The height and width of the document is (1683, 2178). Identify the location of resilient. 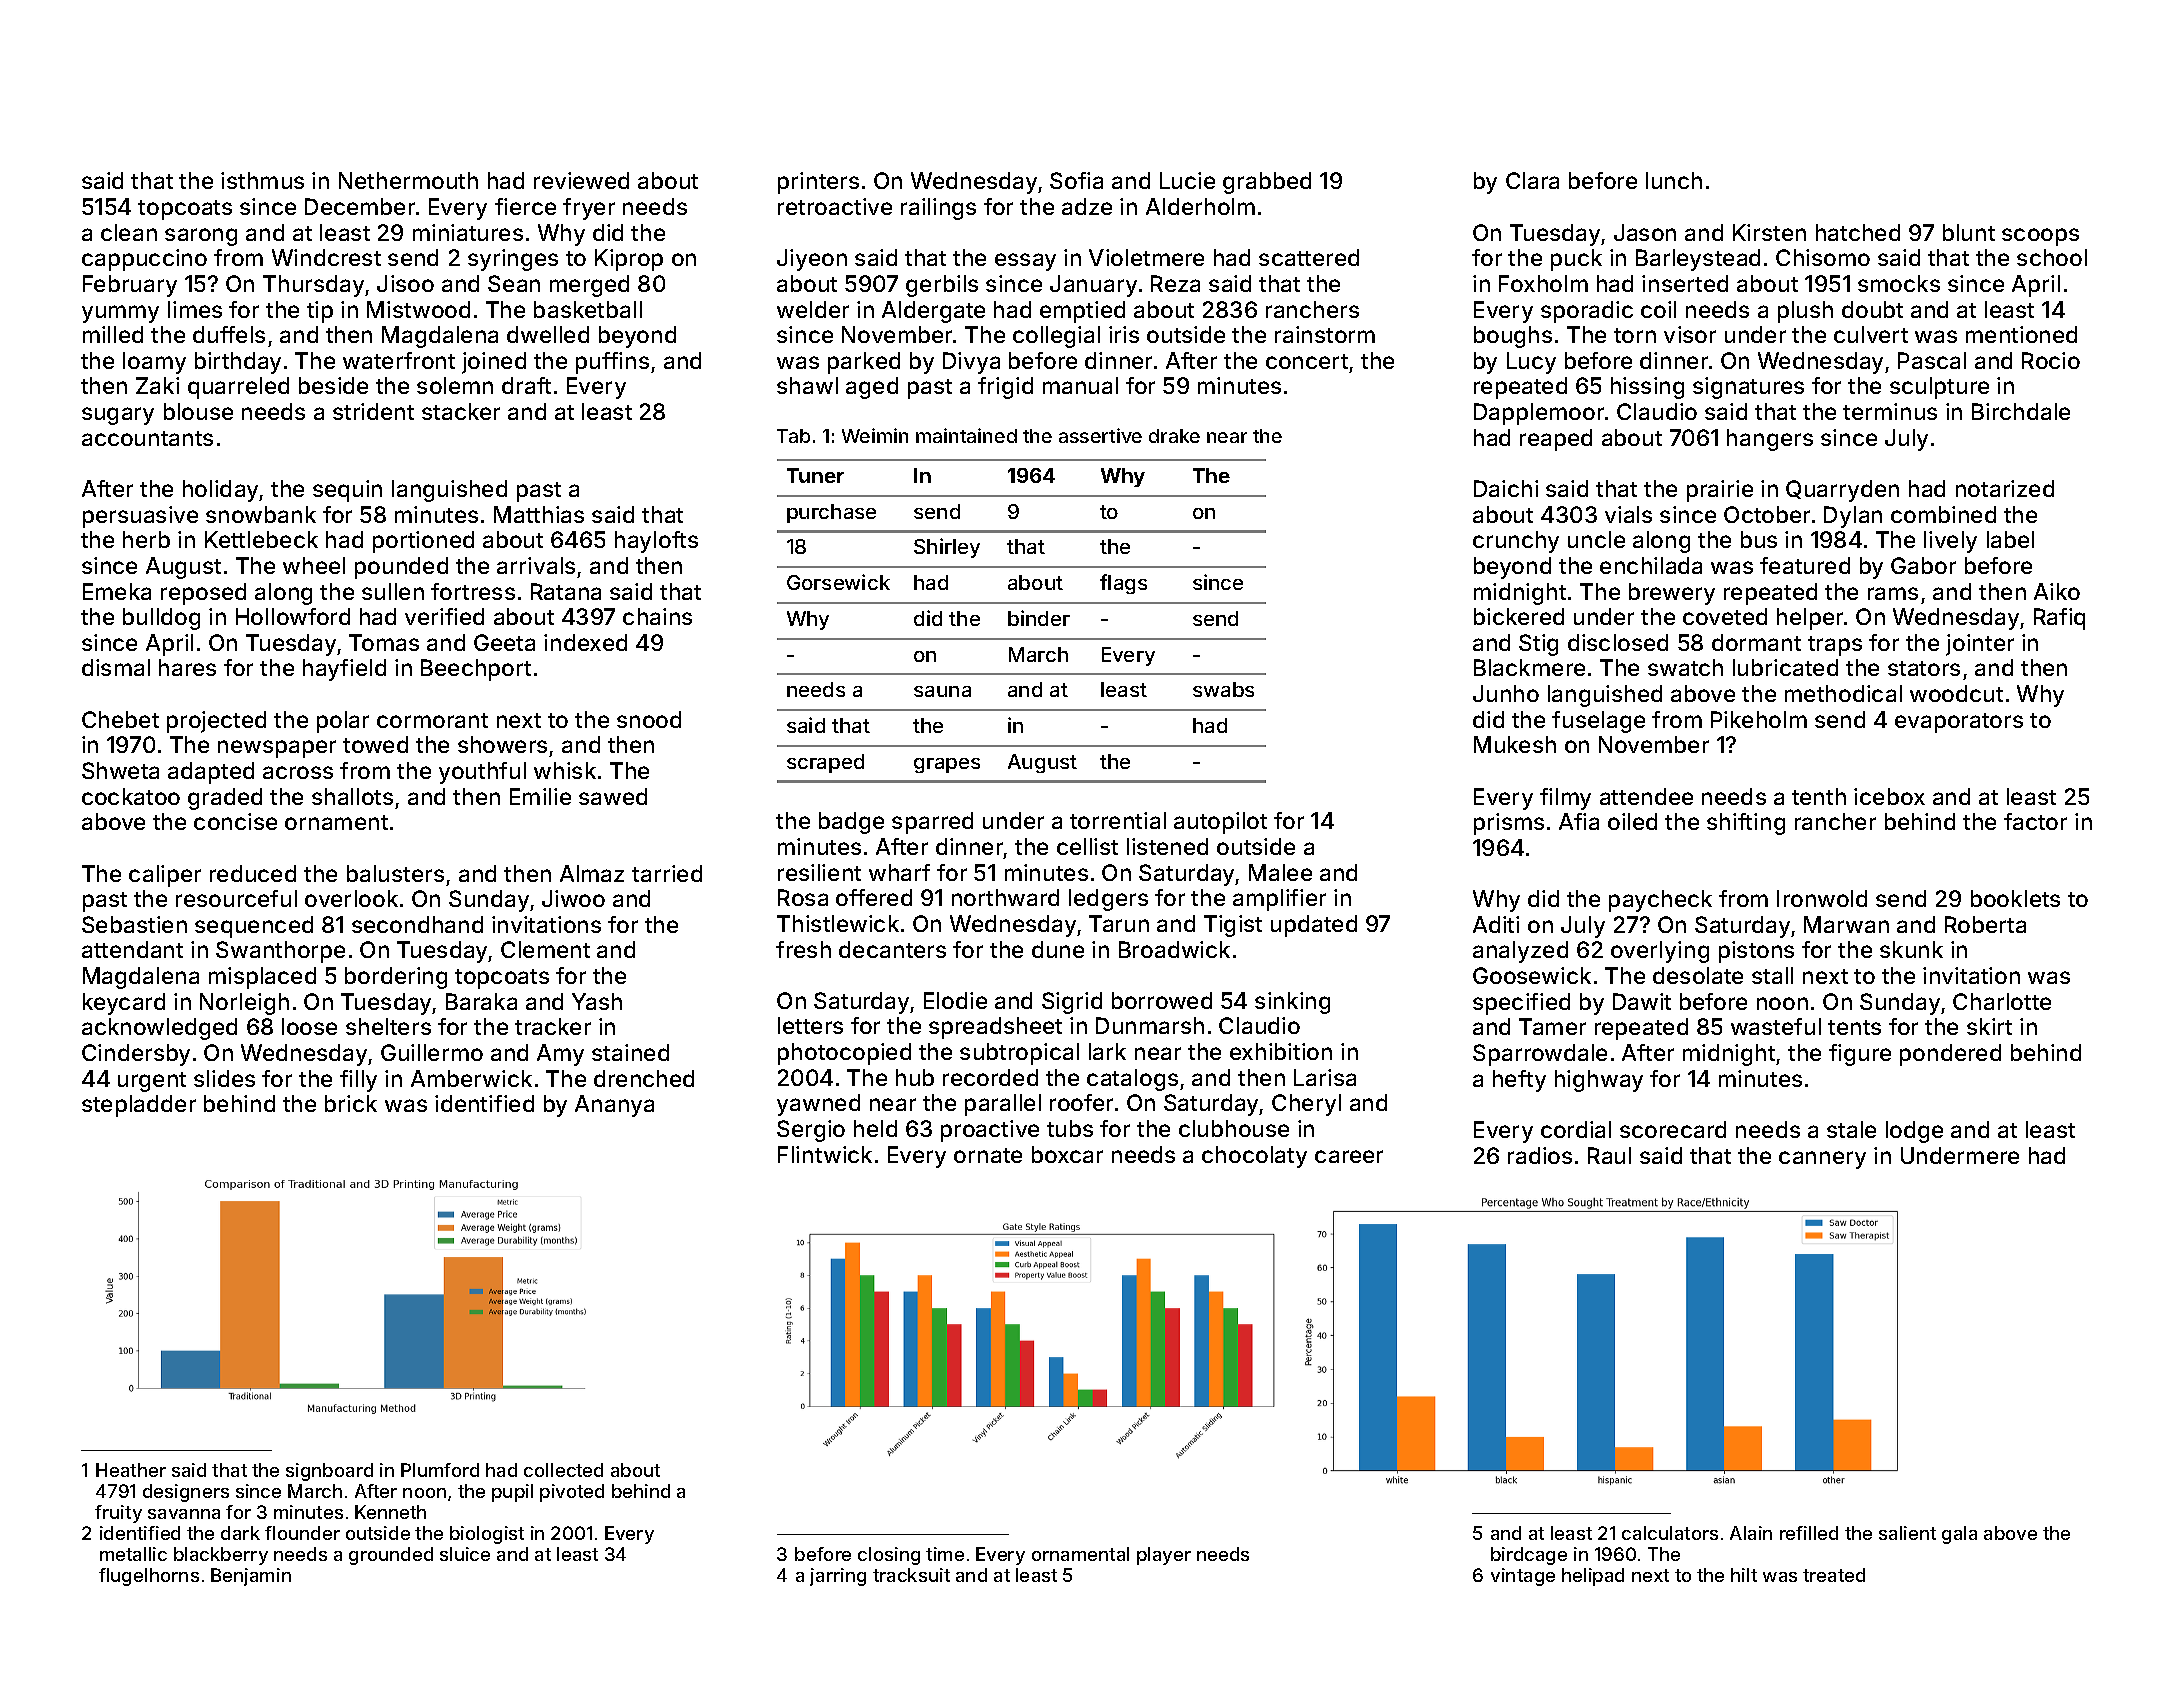
(819, 872).
